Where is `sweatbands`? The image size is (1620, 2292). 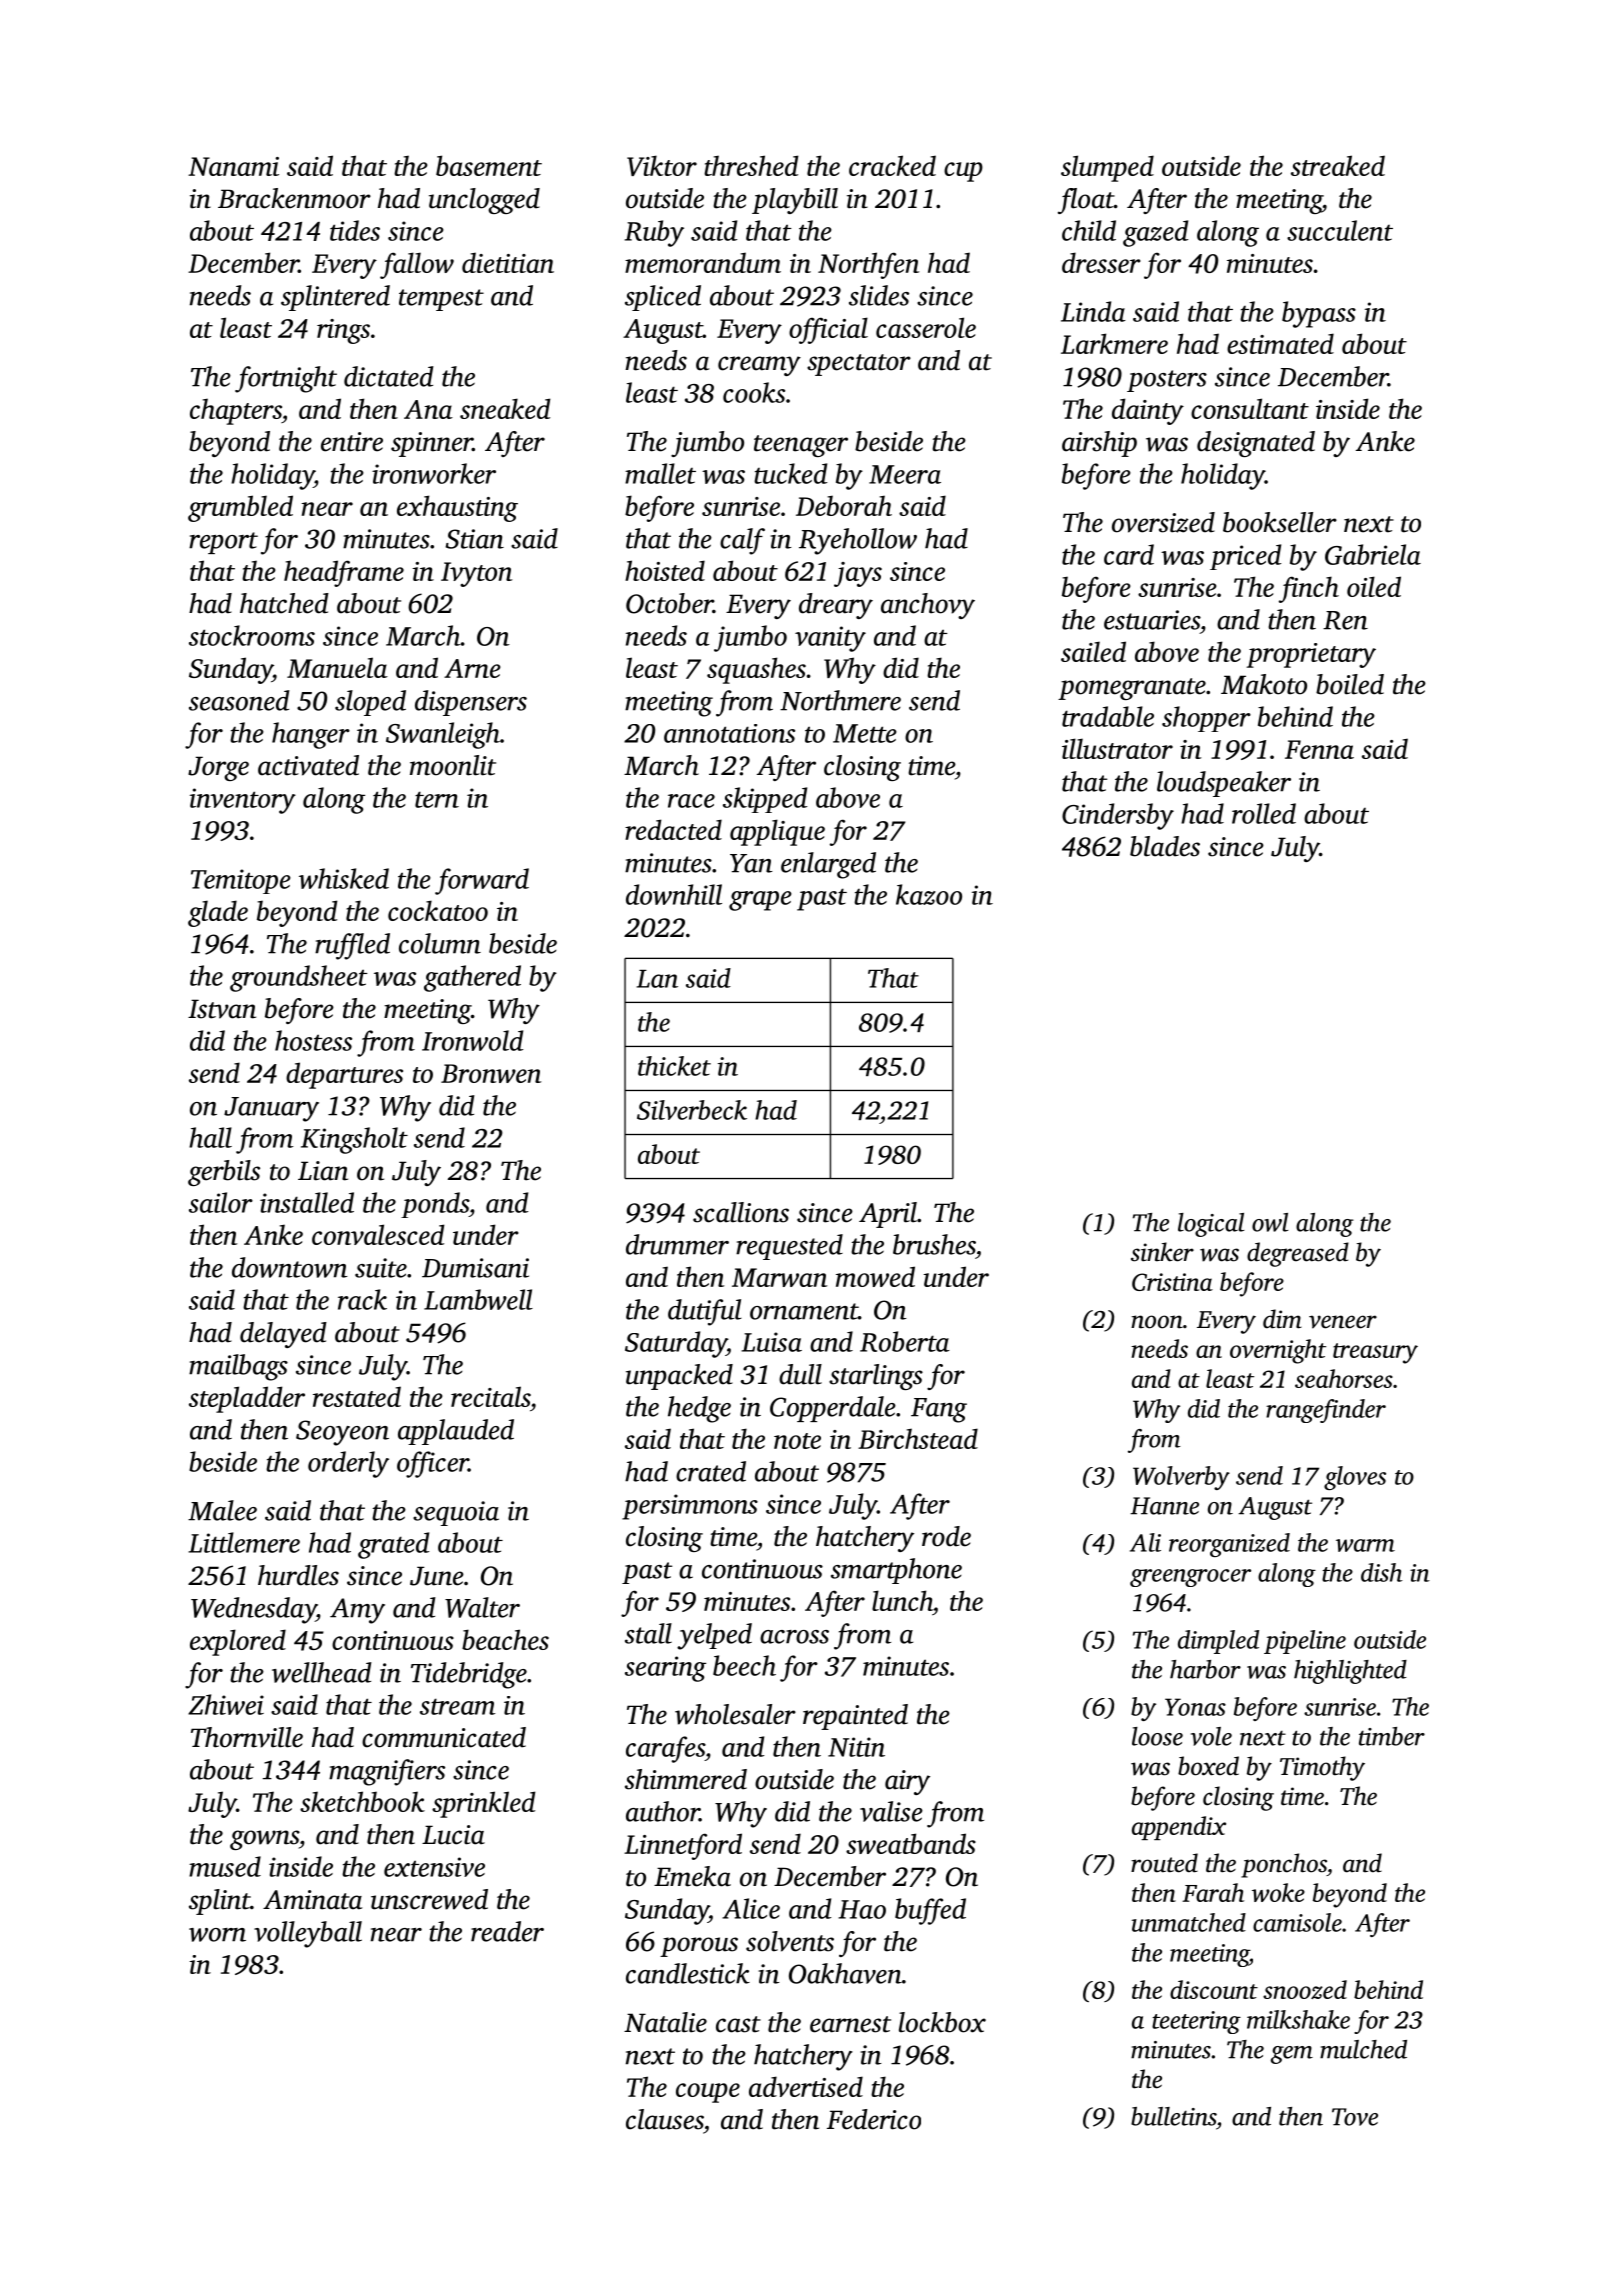 sweatbands is located at coordinates (911, 1843).
